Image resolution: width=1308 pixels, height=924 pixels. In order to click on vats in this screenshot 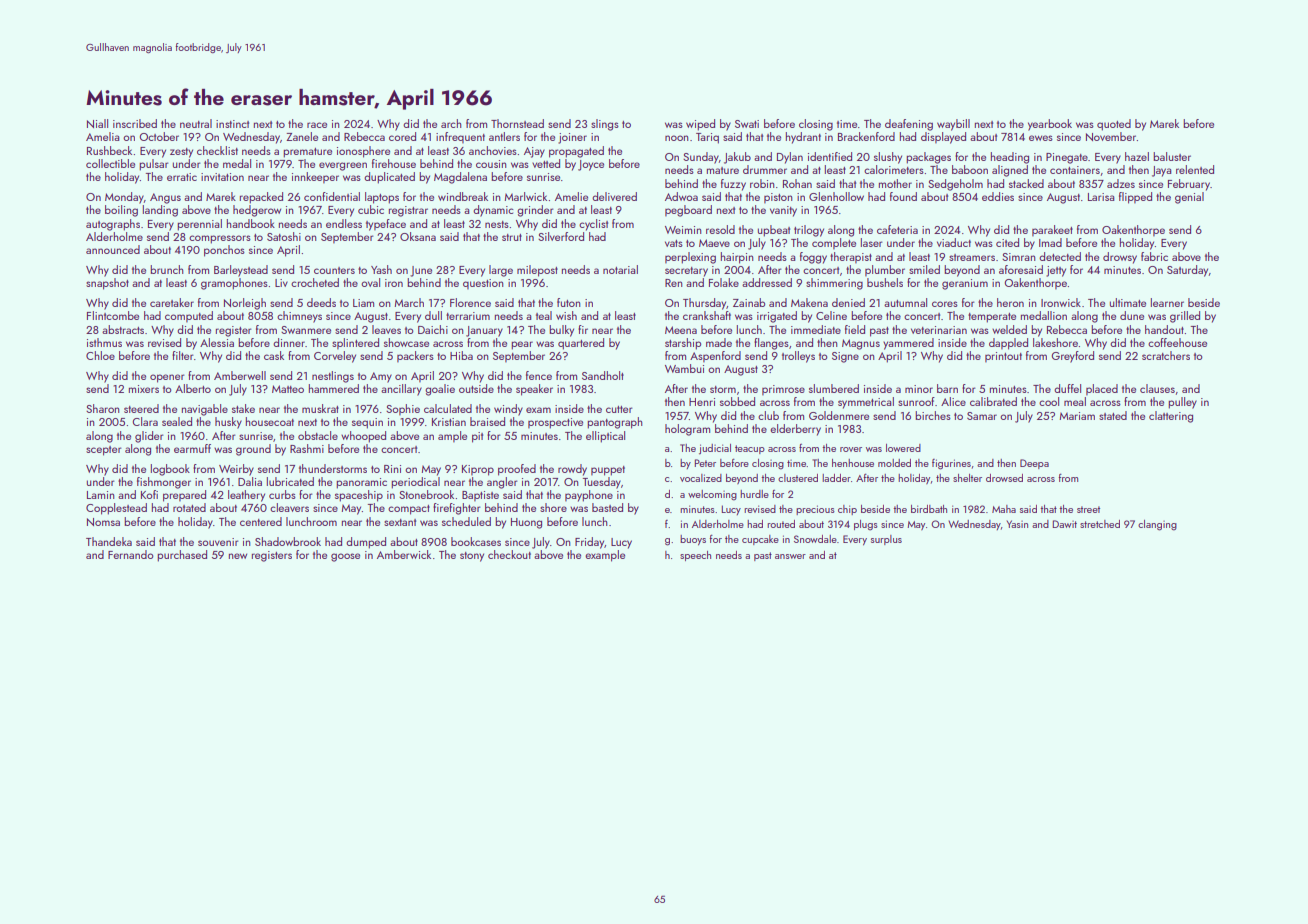, I will do `click(674, 243)`.
